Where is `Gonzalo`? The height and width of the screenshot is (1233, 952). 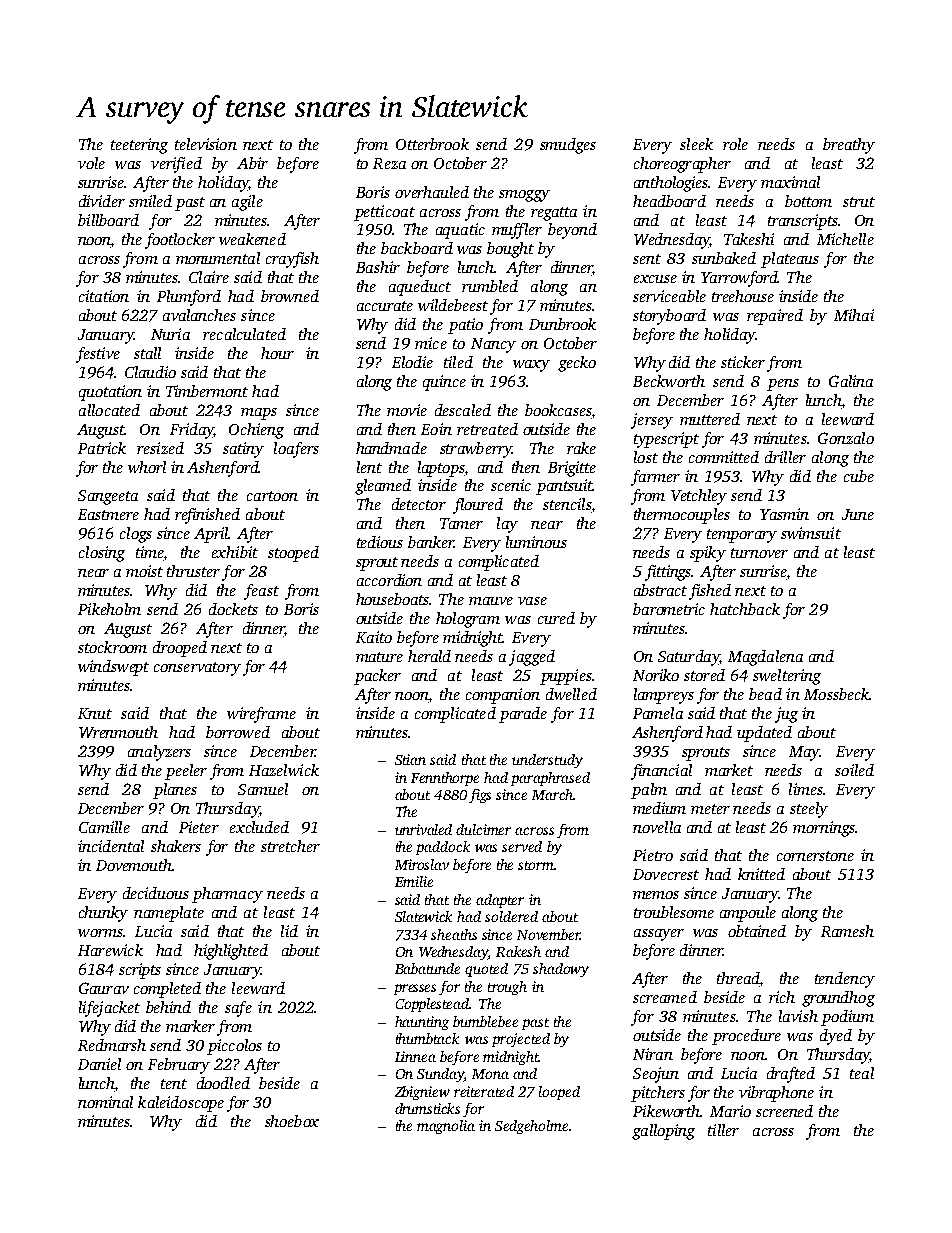
Gonzalo is located at coordinates (846, 438).
